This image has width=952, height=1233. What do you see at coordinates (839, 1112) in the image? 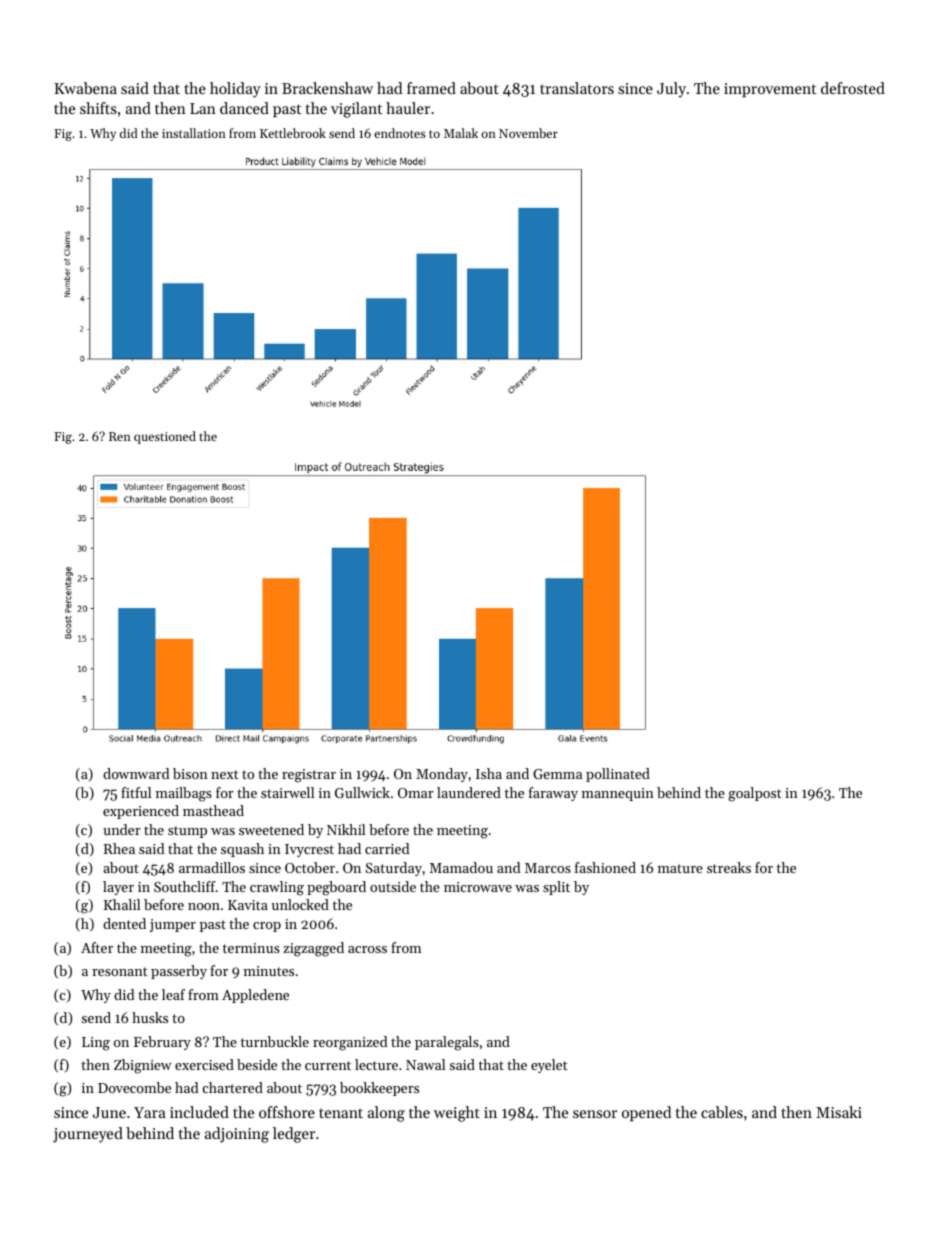
I see `Misaki` at bounding box center [839, 1112].
